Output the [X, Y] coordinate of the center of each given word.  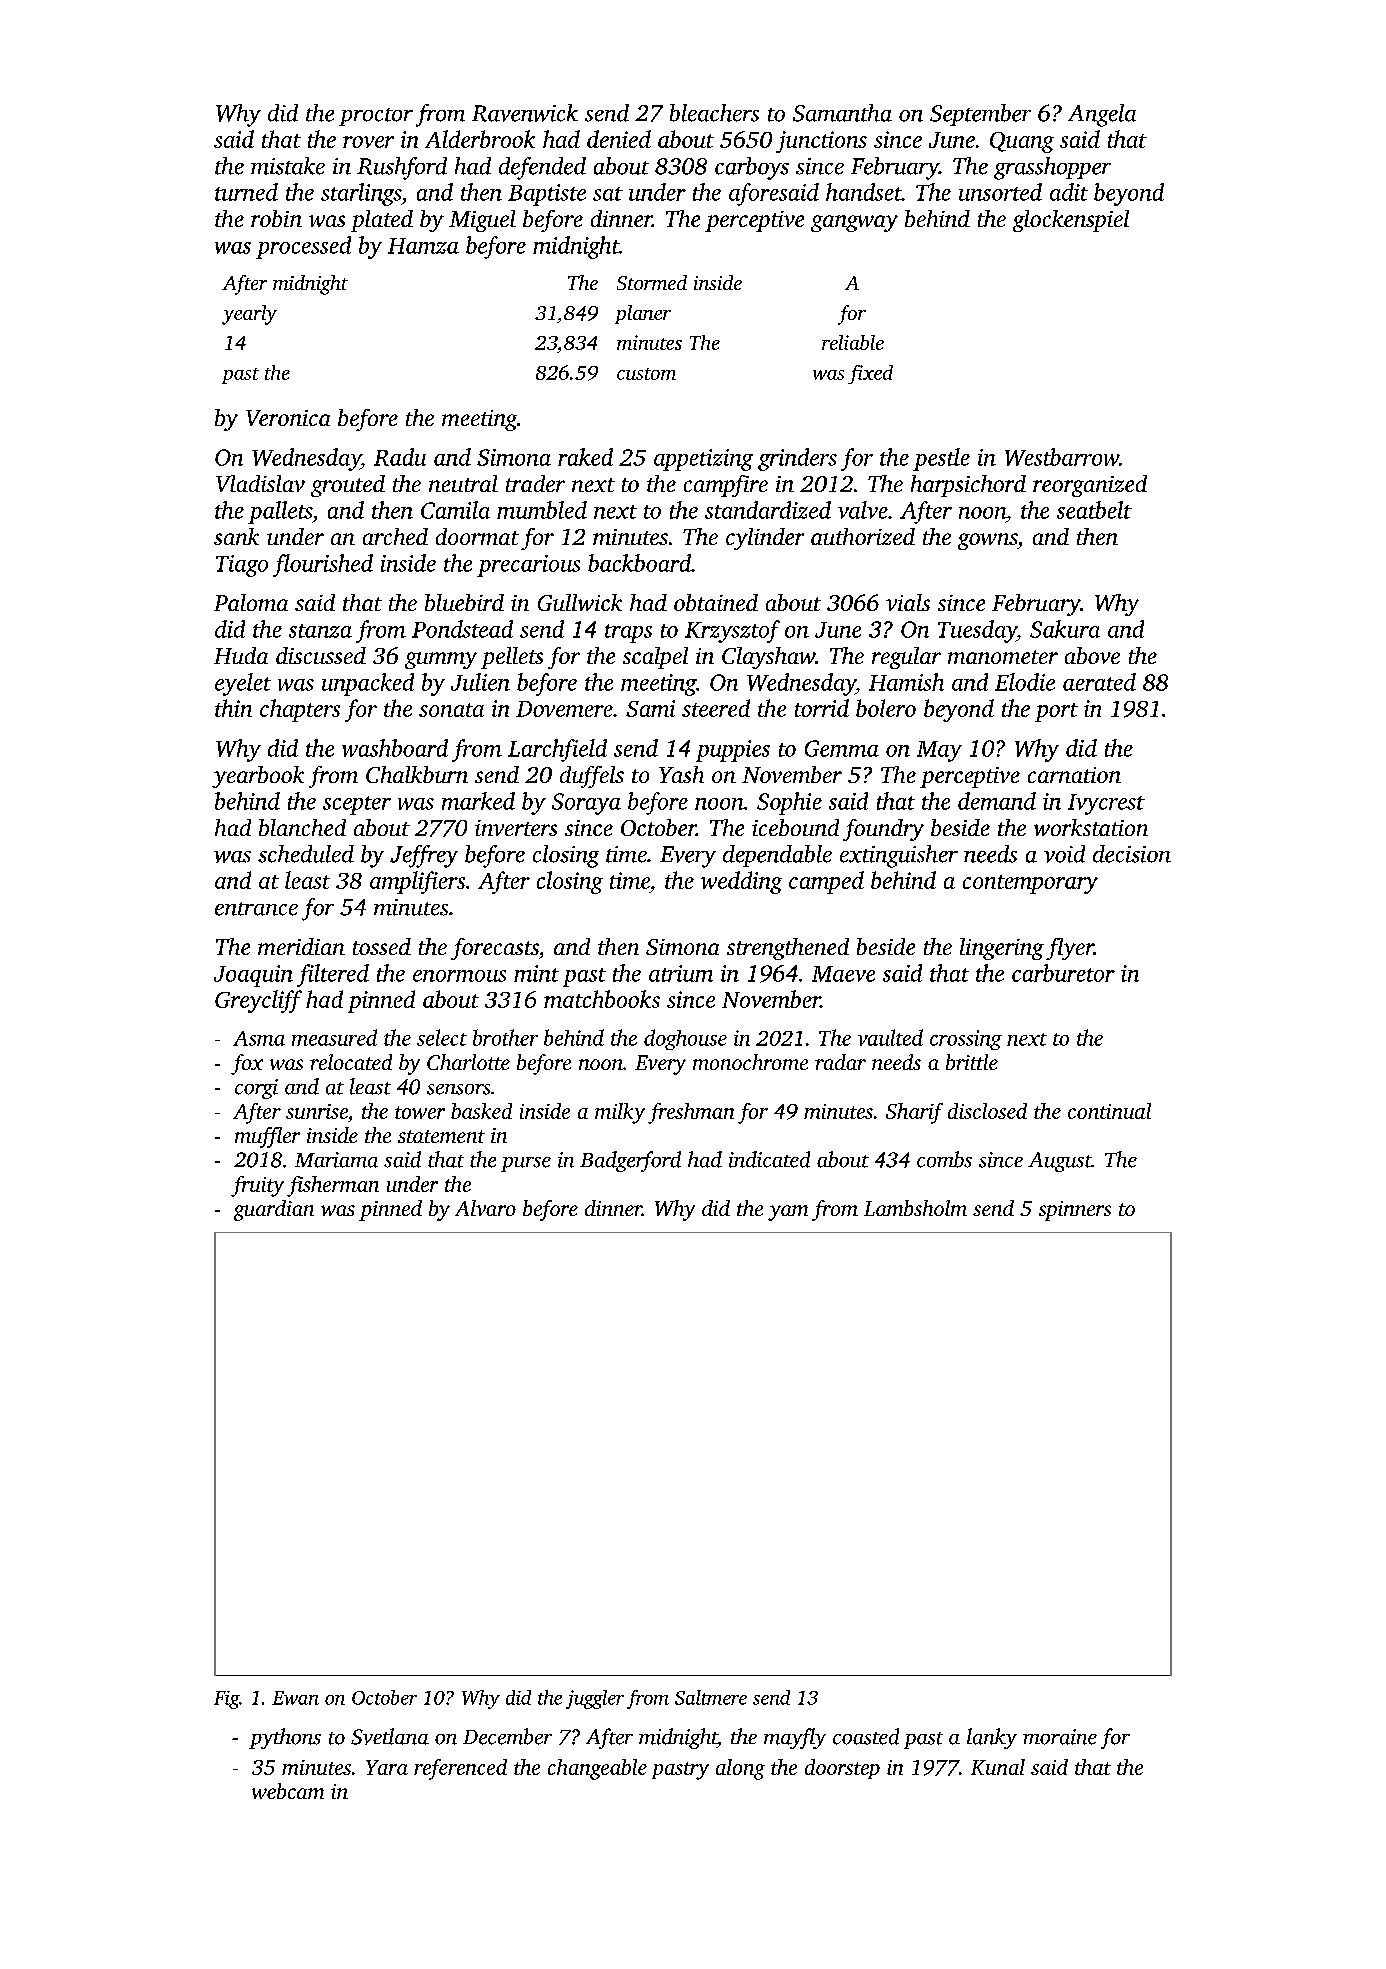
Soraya [586, 804]
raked [585, 457]
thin [233, 708]
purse [526, 1164]
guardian [274, 1210]
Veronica [288, 418]
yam [788, 1213]
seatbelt [1094, 510]
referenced [460, 1769]
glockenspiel [1071, 221]
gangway [854, 223]
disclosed [987, 1111]
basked [481, 1111]
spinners [1075, 1211]
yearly [249, 315]
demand [997, 801]
